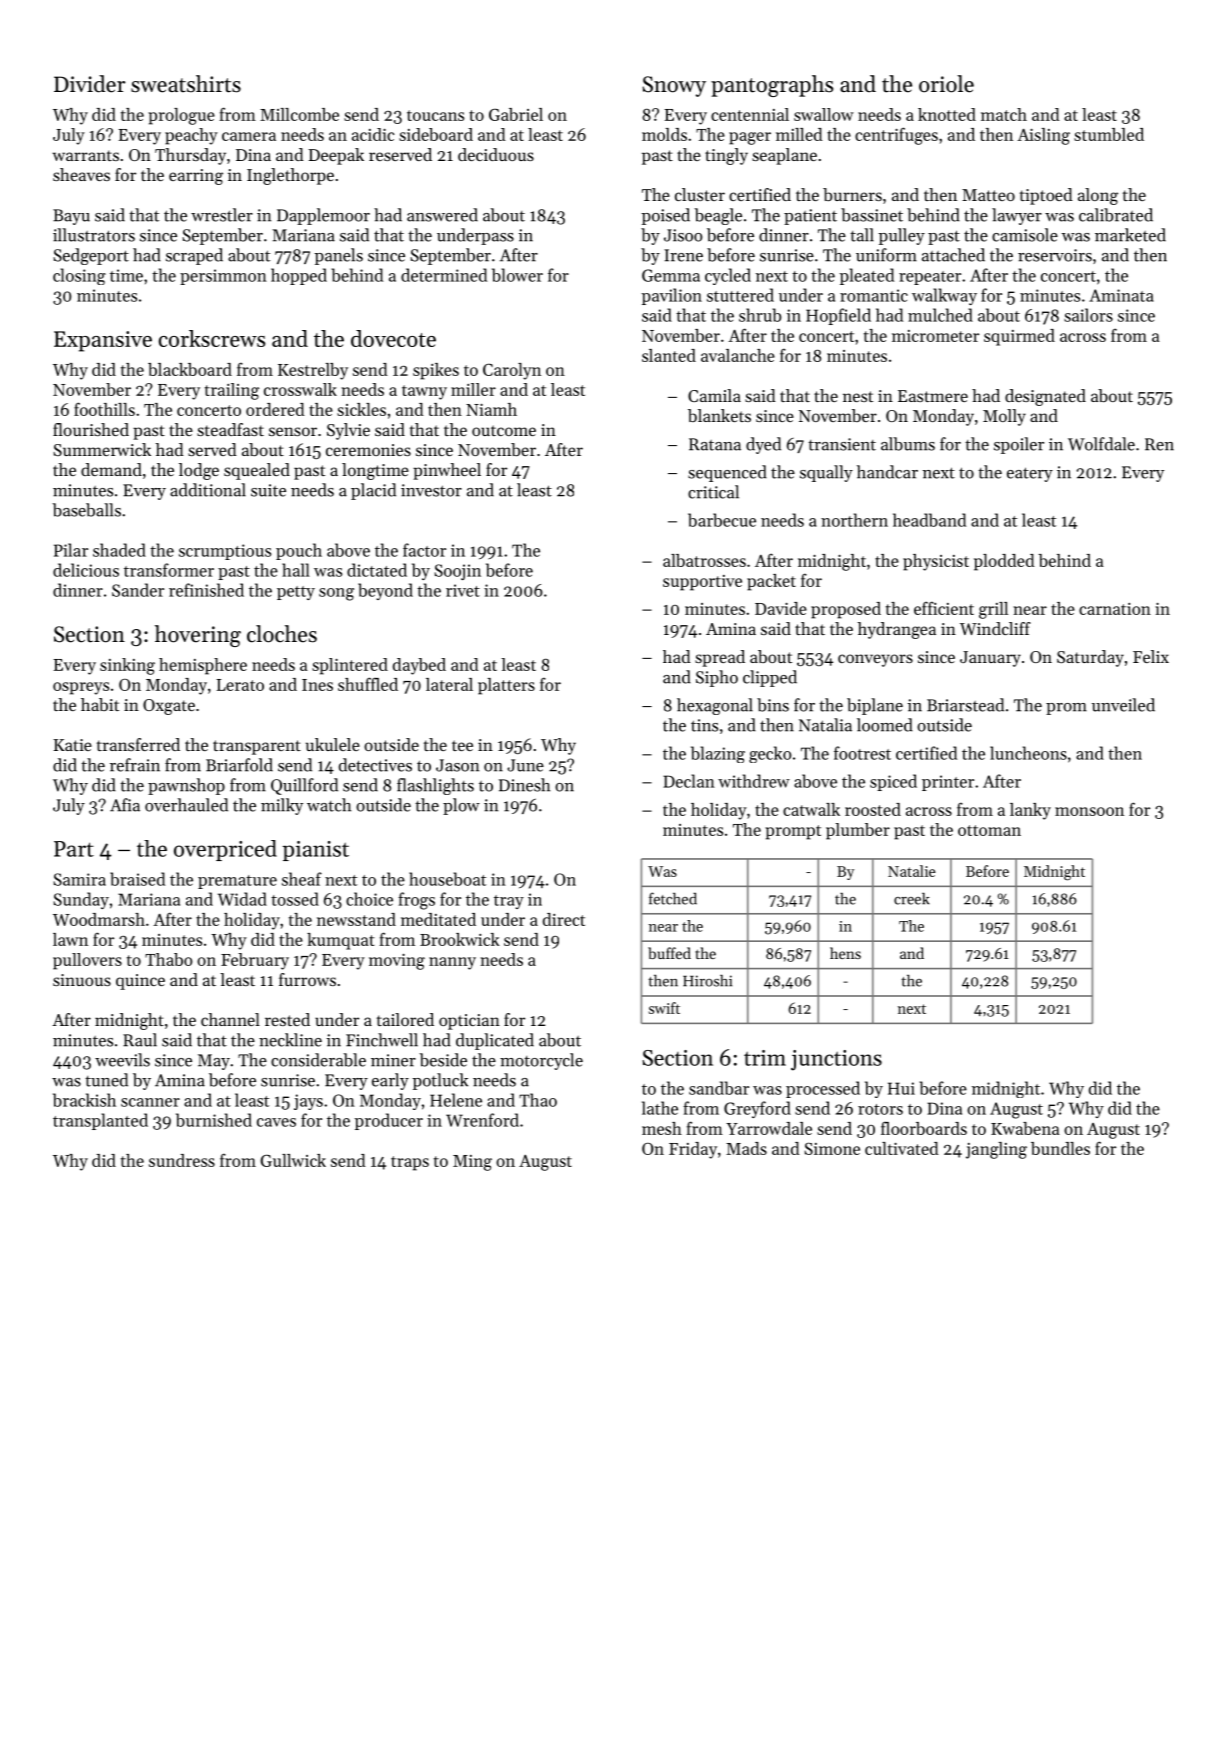  Describe the element at coordinates (885, 725) in the screenshot. I see `loomed` at that location.
